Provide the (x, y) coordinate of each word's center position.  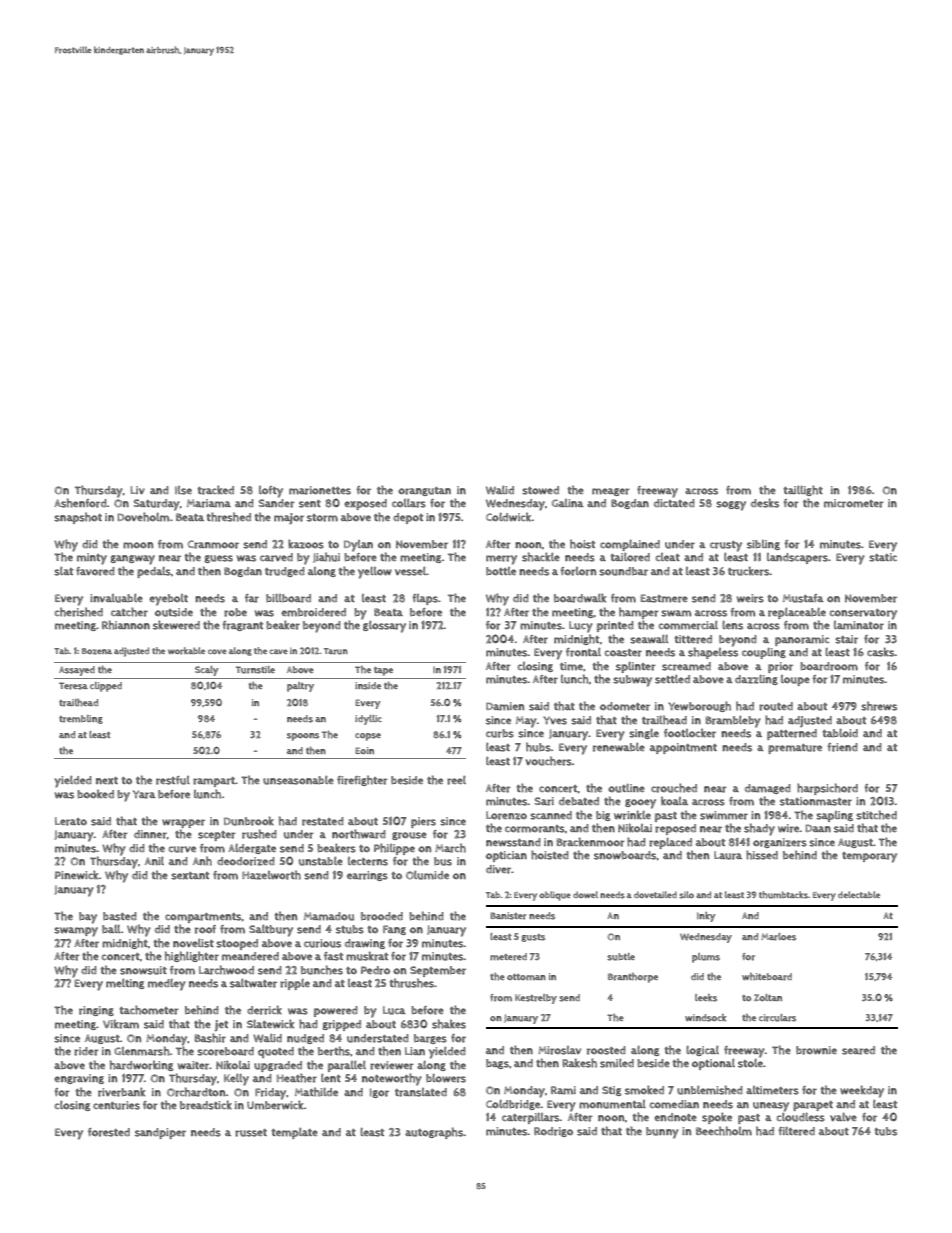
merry (501, 560)
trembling (81, 719)
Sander (277, 503)
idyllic (368, 720)
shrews (879, 706)
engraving (79, 1079)
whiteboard (767, 977)
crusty (726, 546)
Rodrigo (553, 1132)
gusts (533, 938)
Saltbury (271, 931)
